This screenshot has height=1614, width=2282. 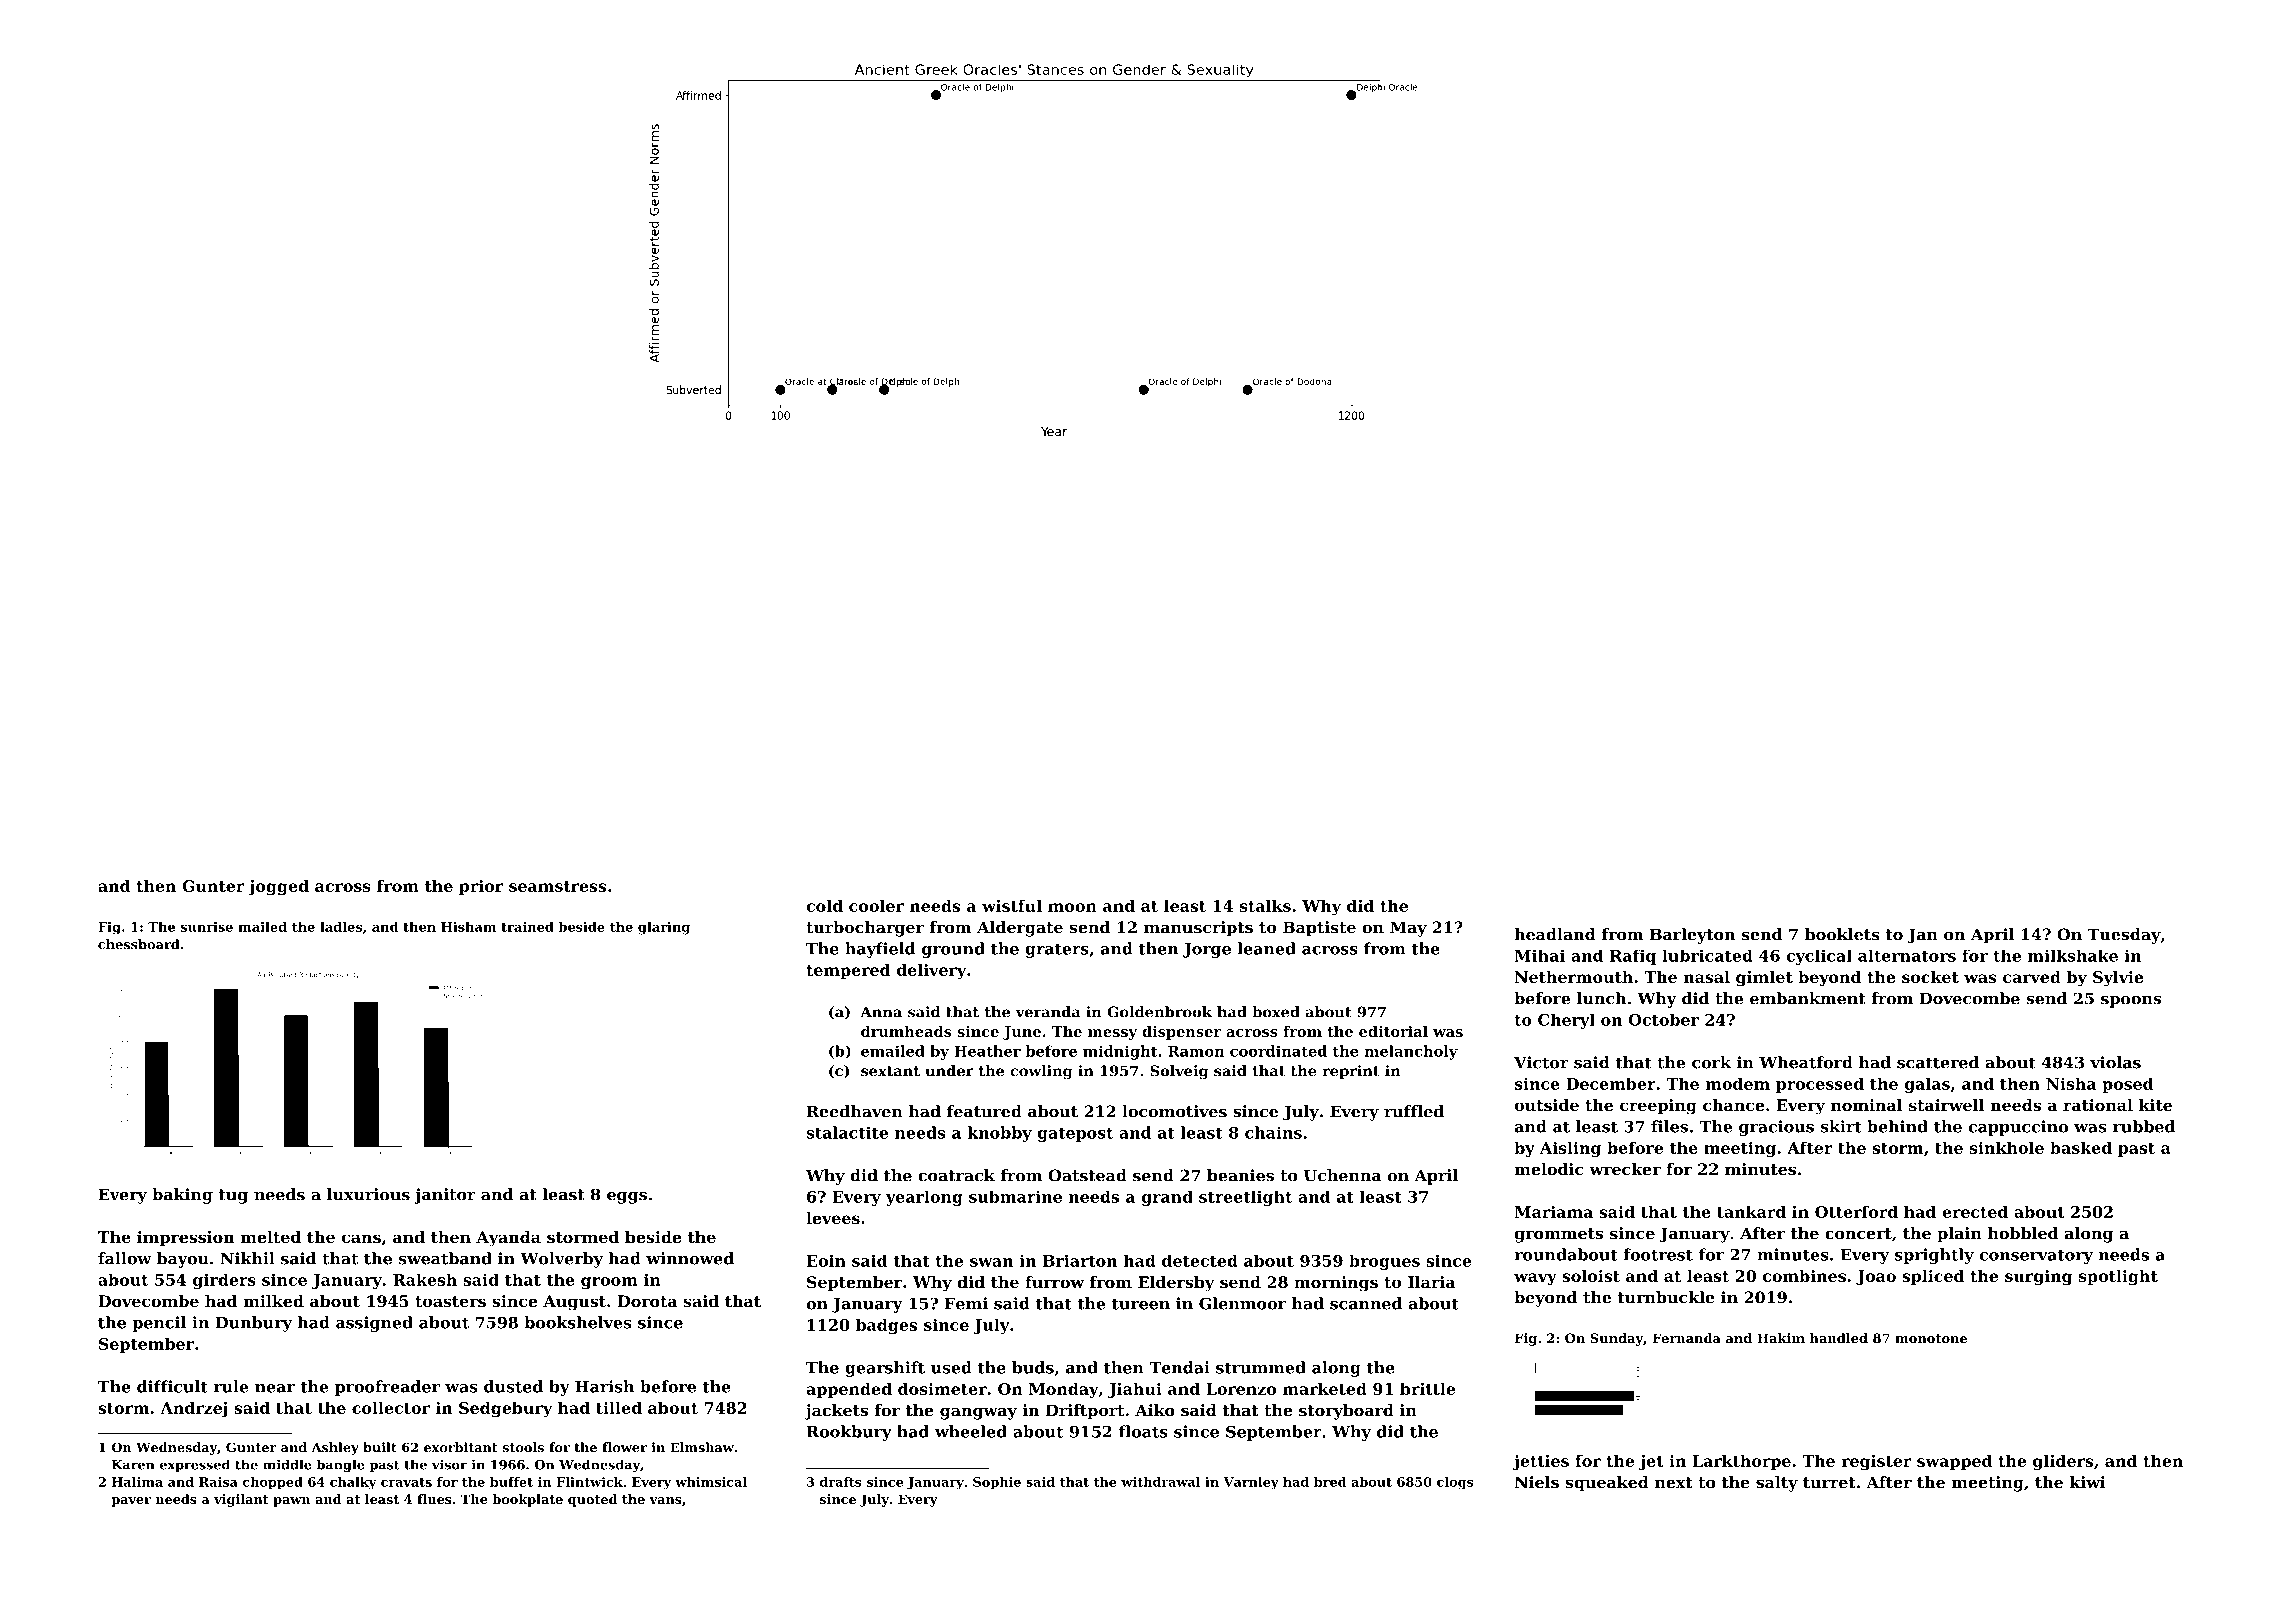 What do you see at coordinates (1176, 1284) in the screenshot?
I see `Eldersby` at bounding box center [1176, 1284].
